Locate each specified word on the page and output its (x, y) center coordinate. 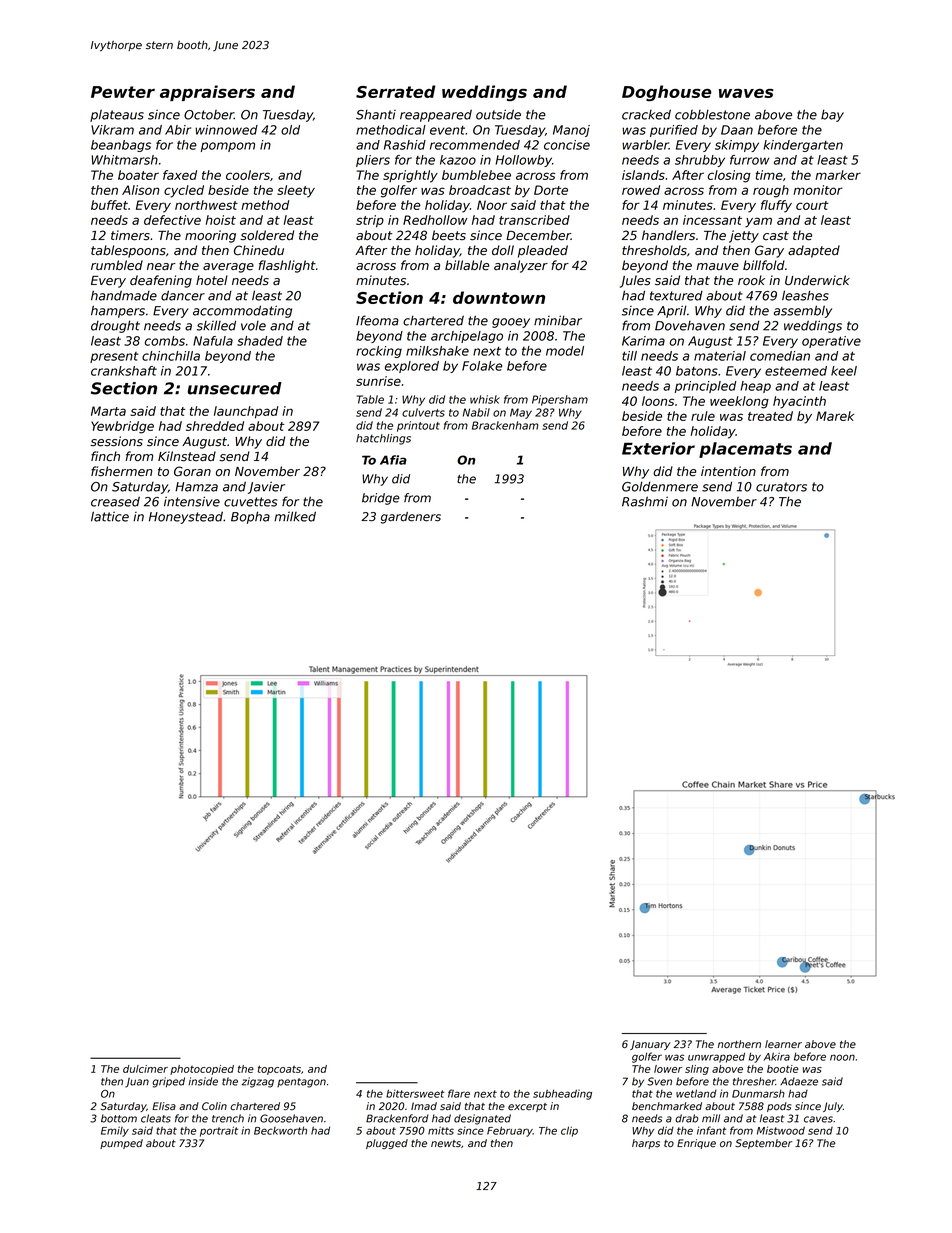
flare (459, 1093)
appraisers (207, 93)
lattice (110, 516)
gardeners (411, 518)
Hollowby (523, 161)
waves (746, 93)
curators (781, 487)
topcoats (279, 1070)
